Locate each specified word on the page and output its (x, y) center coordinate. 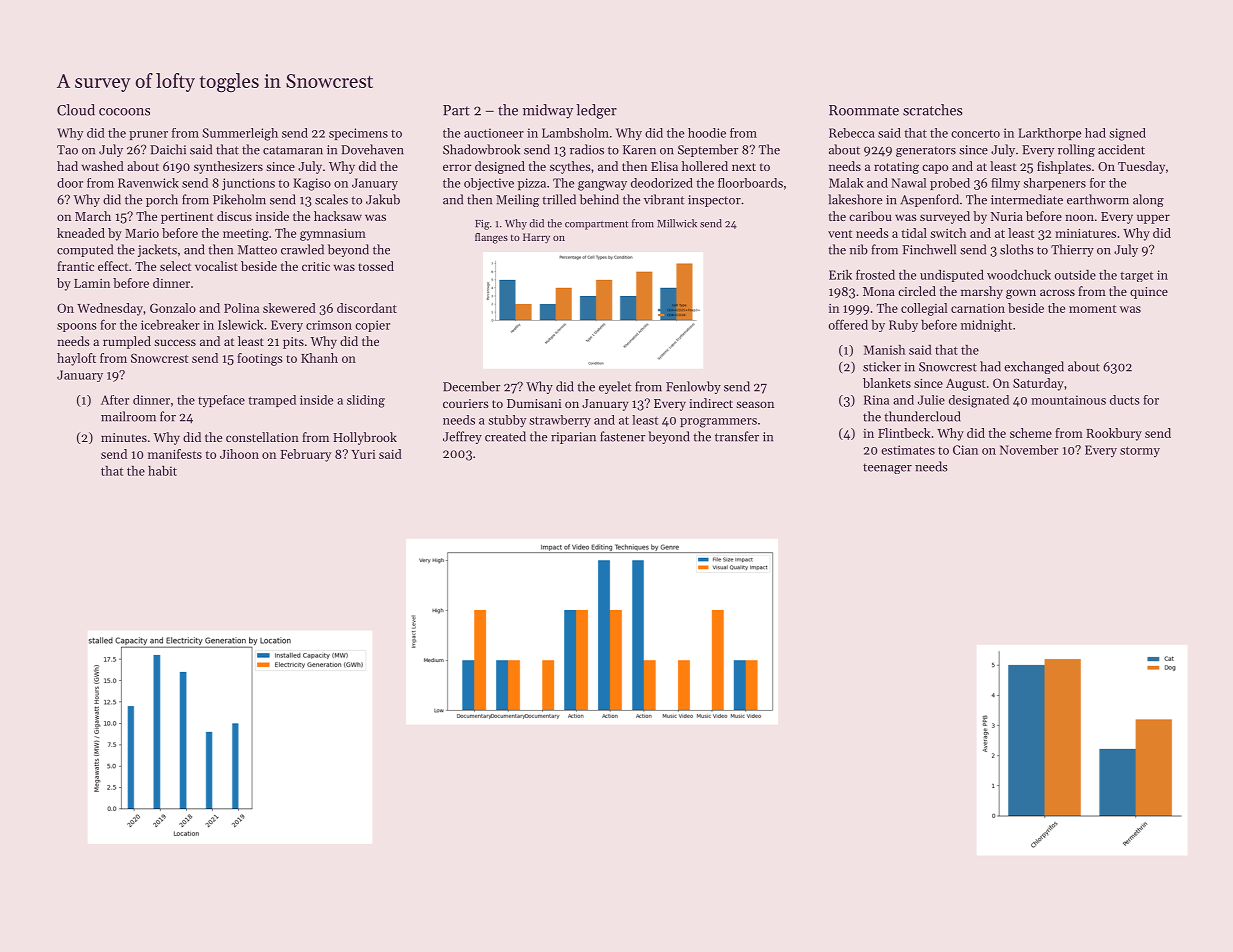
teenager (887, 469)
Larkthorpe (1049, 134)
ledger (596, 111)
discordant (367, 308)
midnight (986, 326)
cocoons (124, 112)
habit (162, 470)
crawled (302, 249)
